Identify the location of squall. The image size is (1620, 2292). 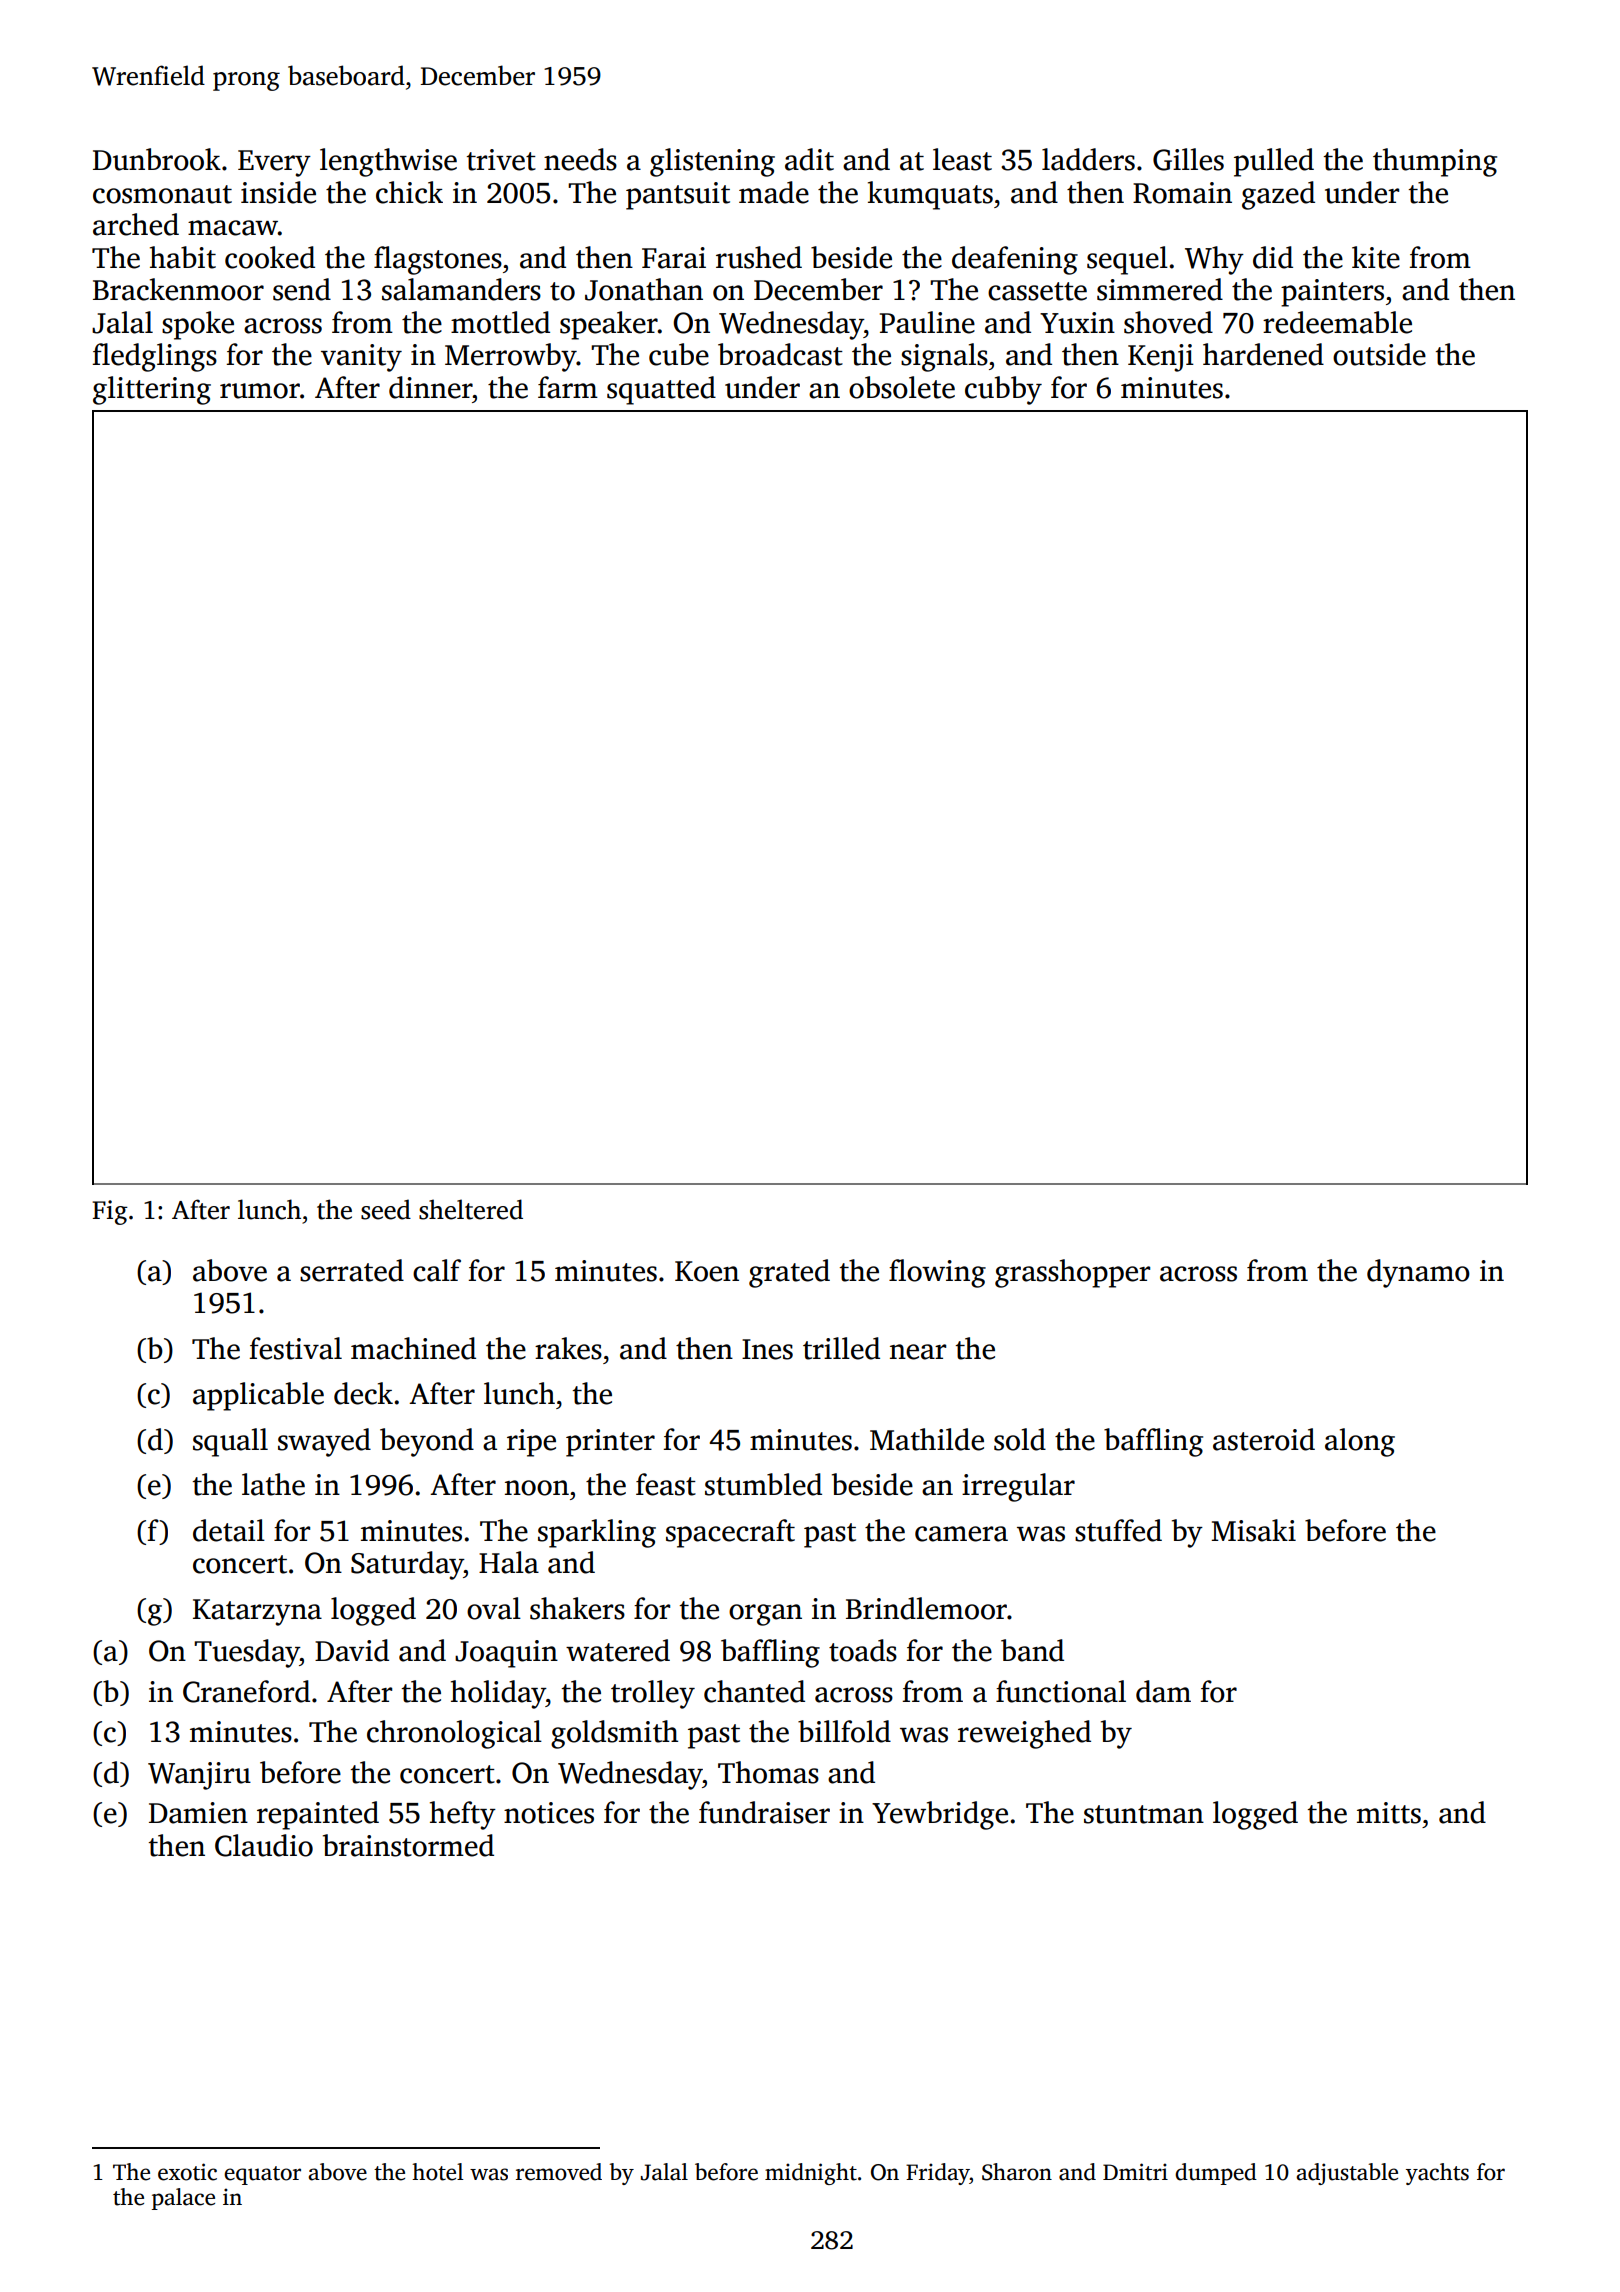
(230, 1442).
